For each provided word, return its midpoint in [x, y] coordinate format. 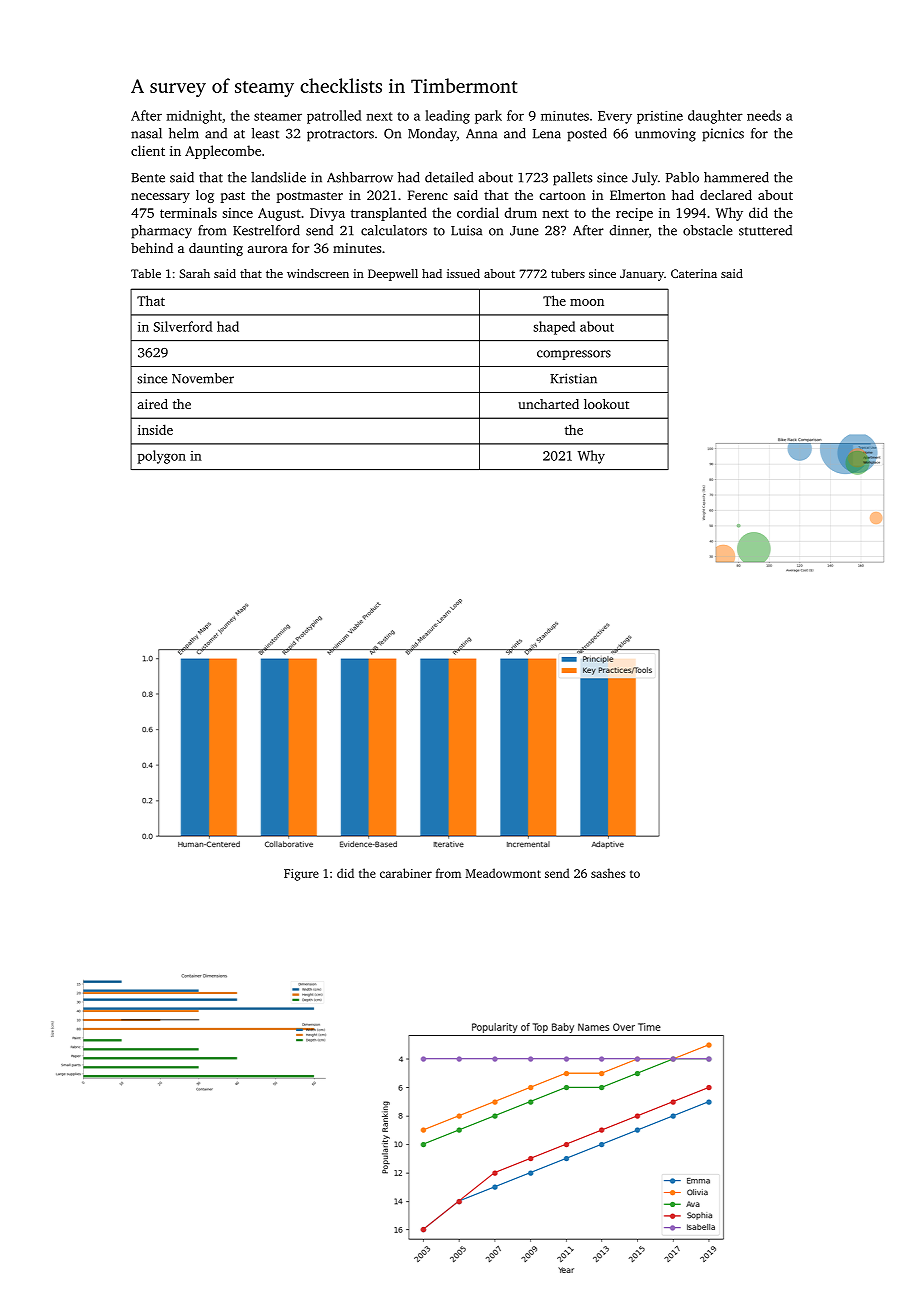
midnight [194, 117]
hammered [736, 177]
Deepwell [393, 275]
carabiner [406, 873]
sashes [608, 873]
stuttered [765, 230]
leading [447, 117]
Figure [301, 875]
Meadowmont [503, 873]
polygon [162, 457]
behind [152, 248]
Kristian [573, 378]
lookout [606, 404]
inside [155, 429]
